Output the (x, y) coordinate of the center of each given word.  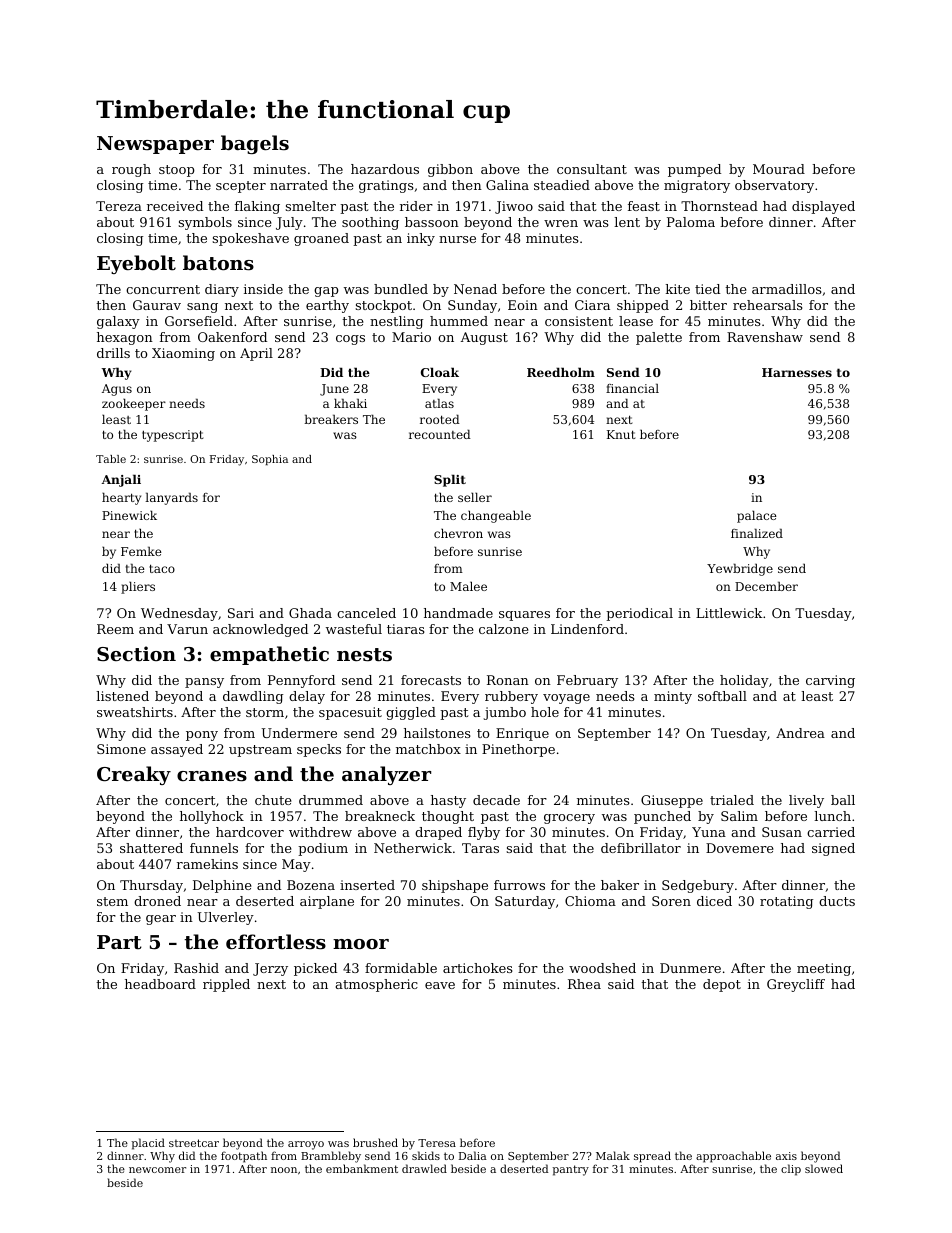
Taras (480, 848)
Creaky (134, 775)
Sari (241, 613)
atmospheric (376, 985)
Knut (621, 434)
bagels (255, 144)
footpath (244, 1157)
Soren (671, 901)
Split (450, 480)
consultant (592, 169)
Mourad (779, 169)
